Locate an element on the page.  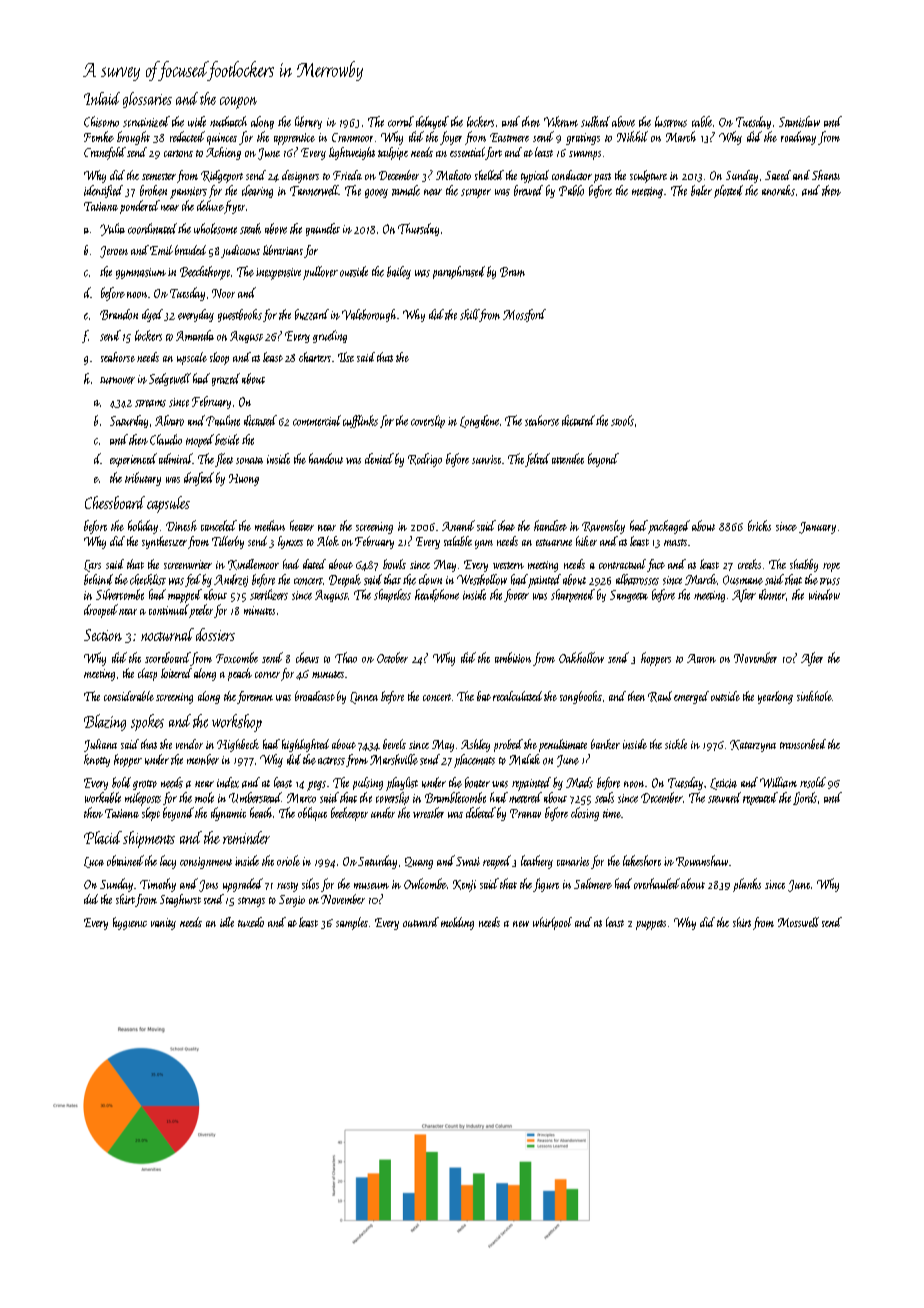
pullover is located at coordinates (320, 273).
